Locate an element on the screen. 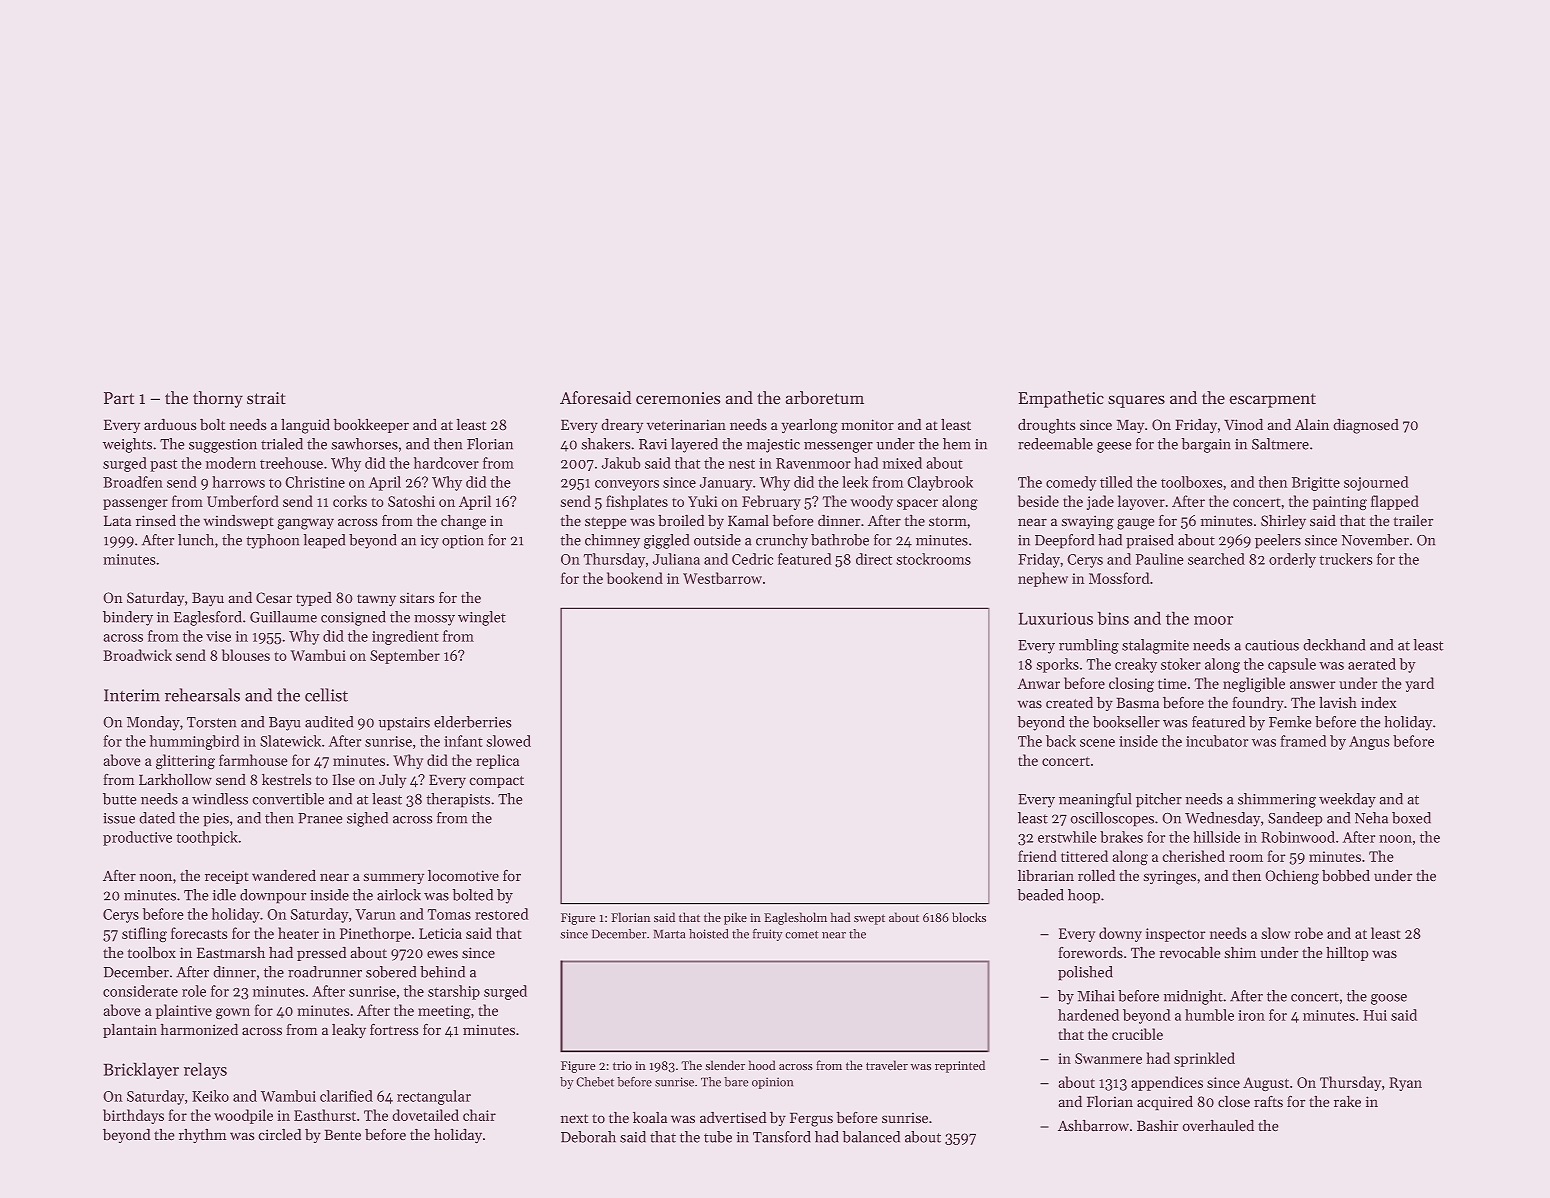  gangway is located at coordinates (305, 524).
